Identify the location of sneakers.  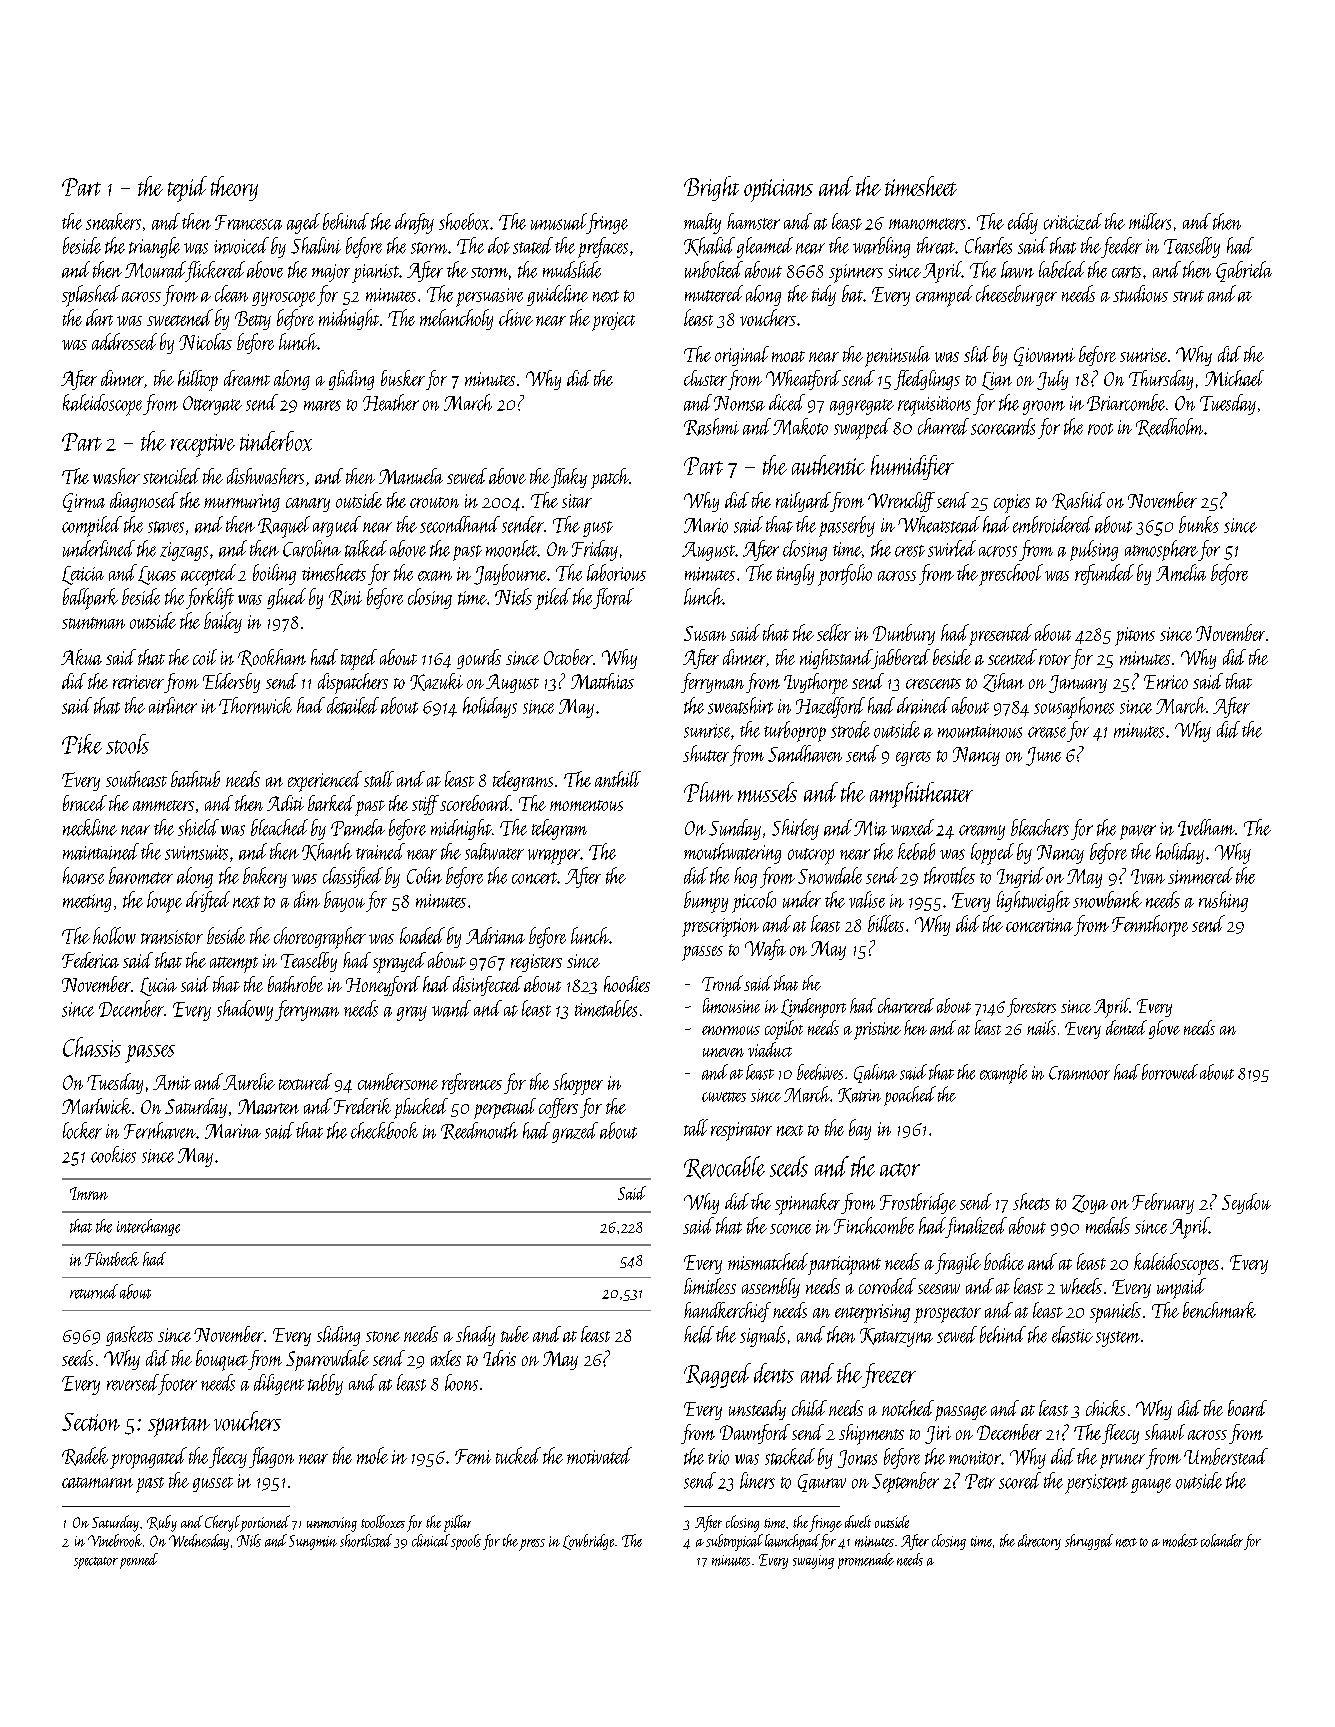
(113, 221).
